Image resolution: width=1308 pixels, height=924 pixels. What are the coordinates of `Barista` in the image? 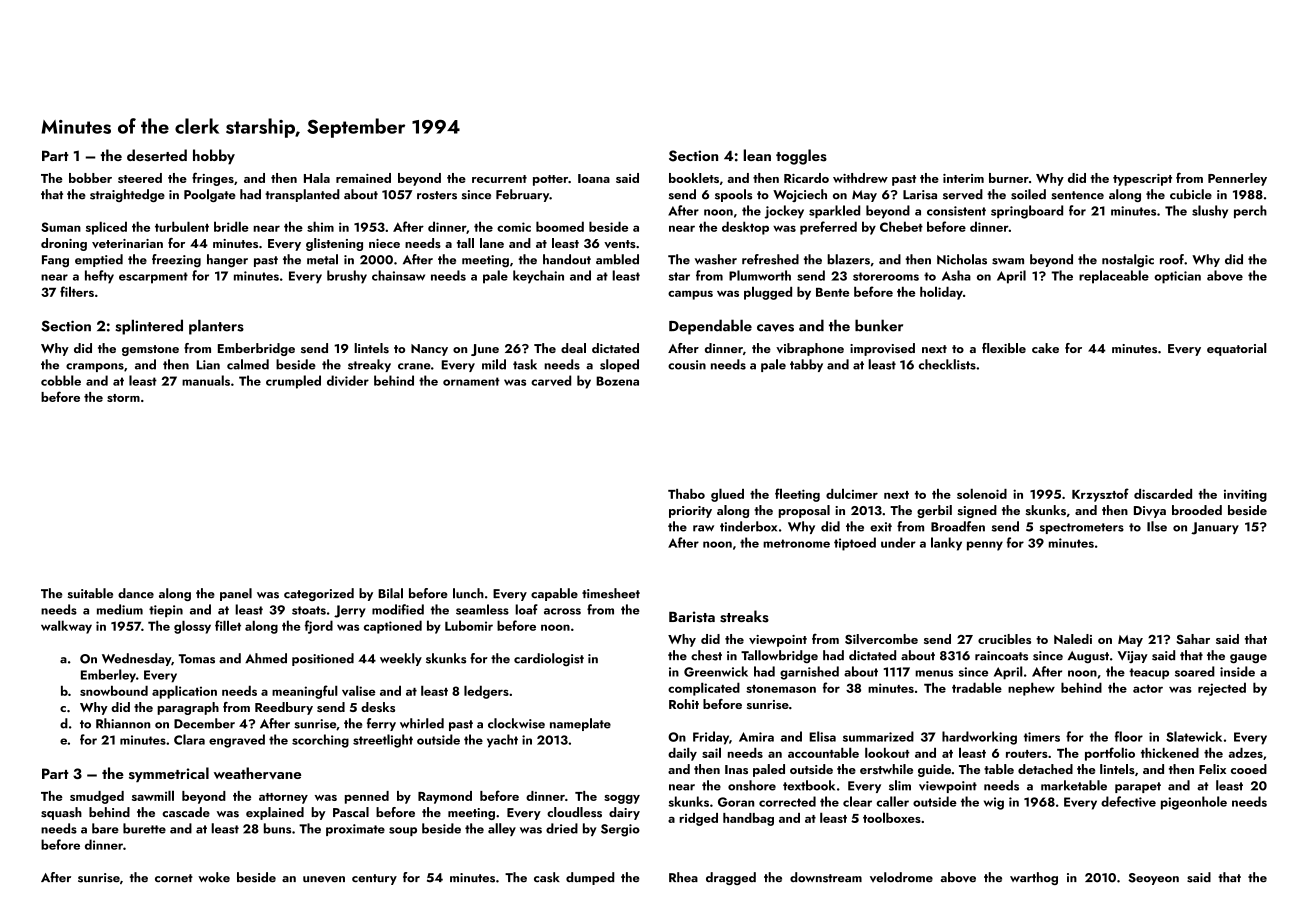 It's located at (692, 617).
